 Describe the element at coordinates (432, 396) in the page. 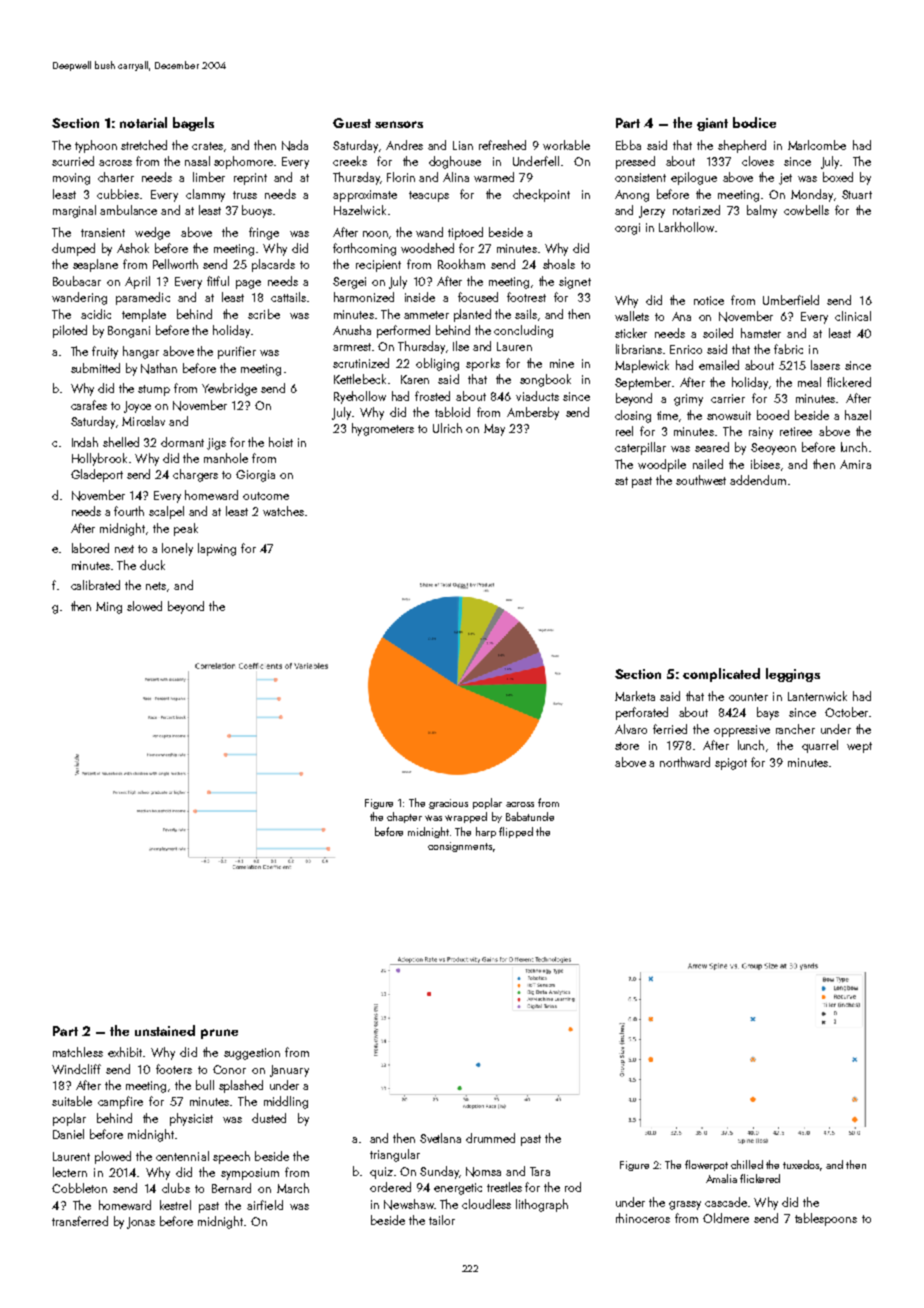

I see `frosted` at that location.
